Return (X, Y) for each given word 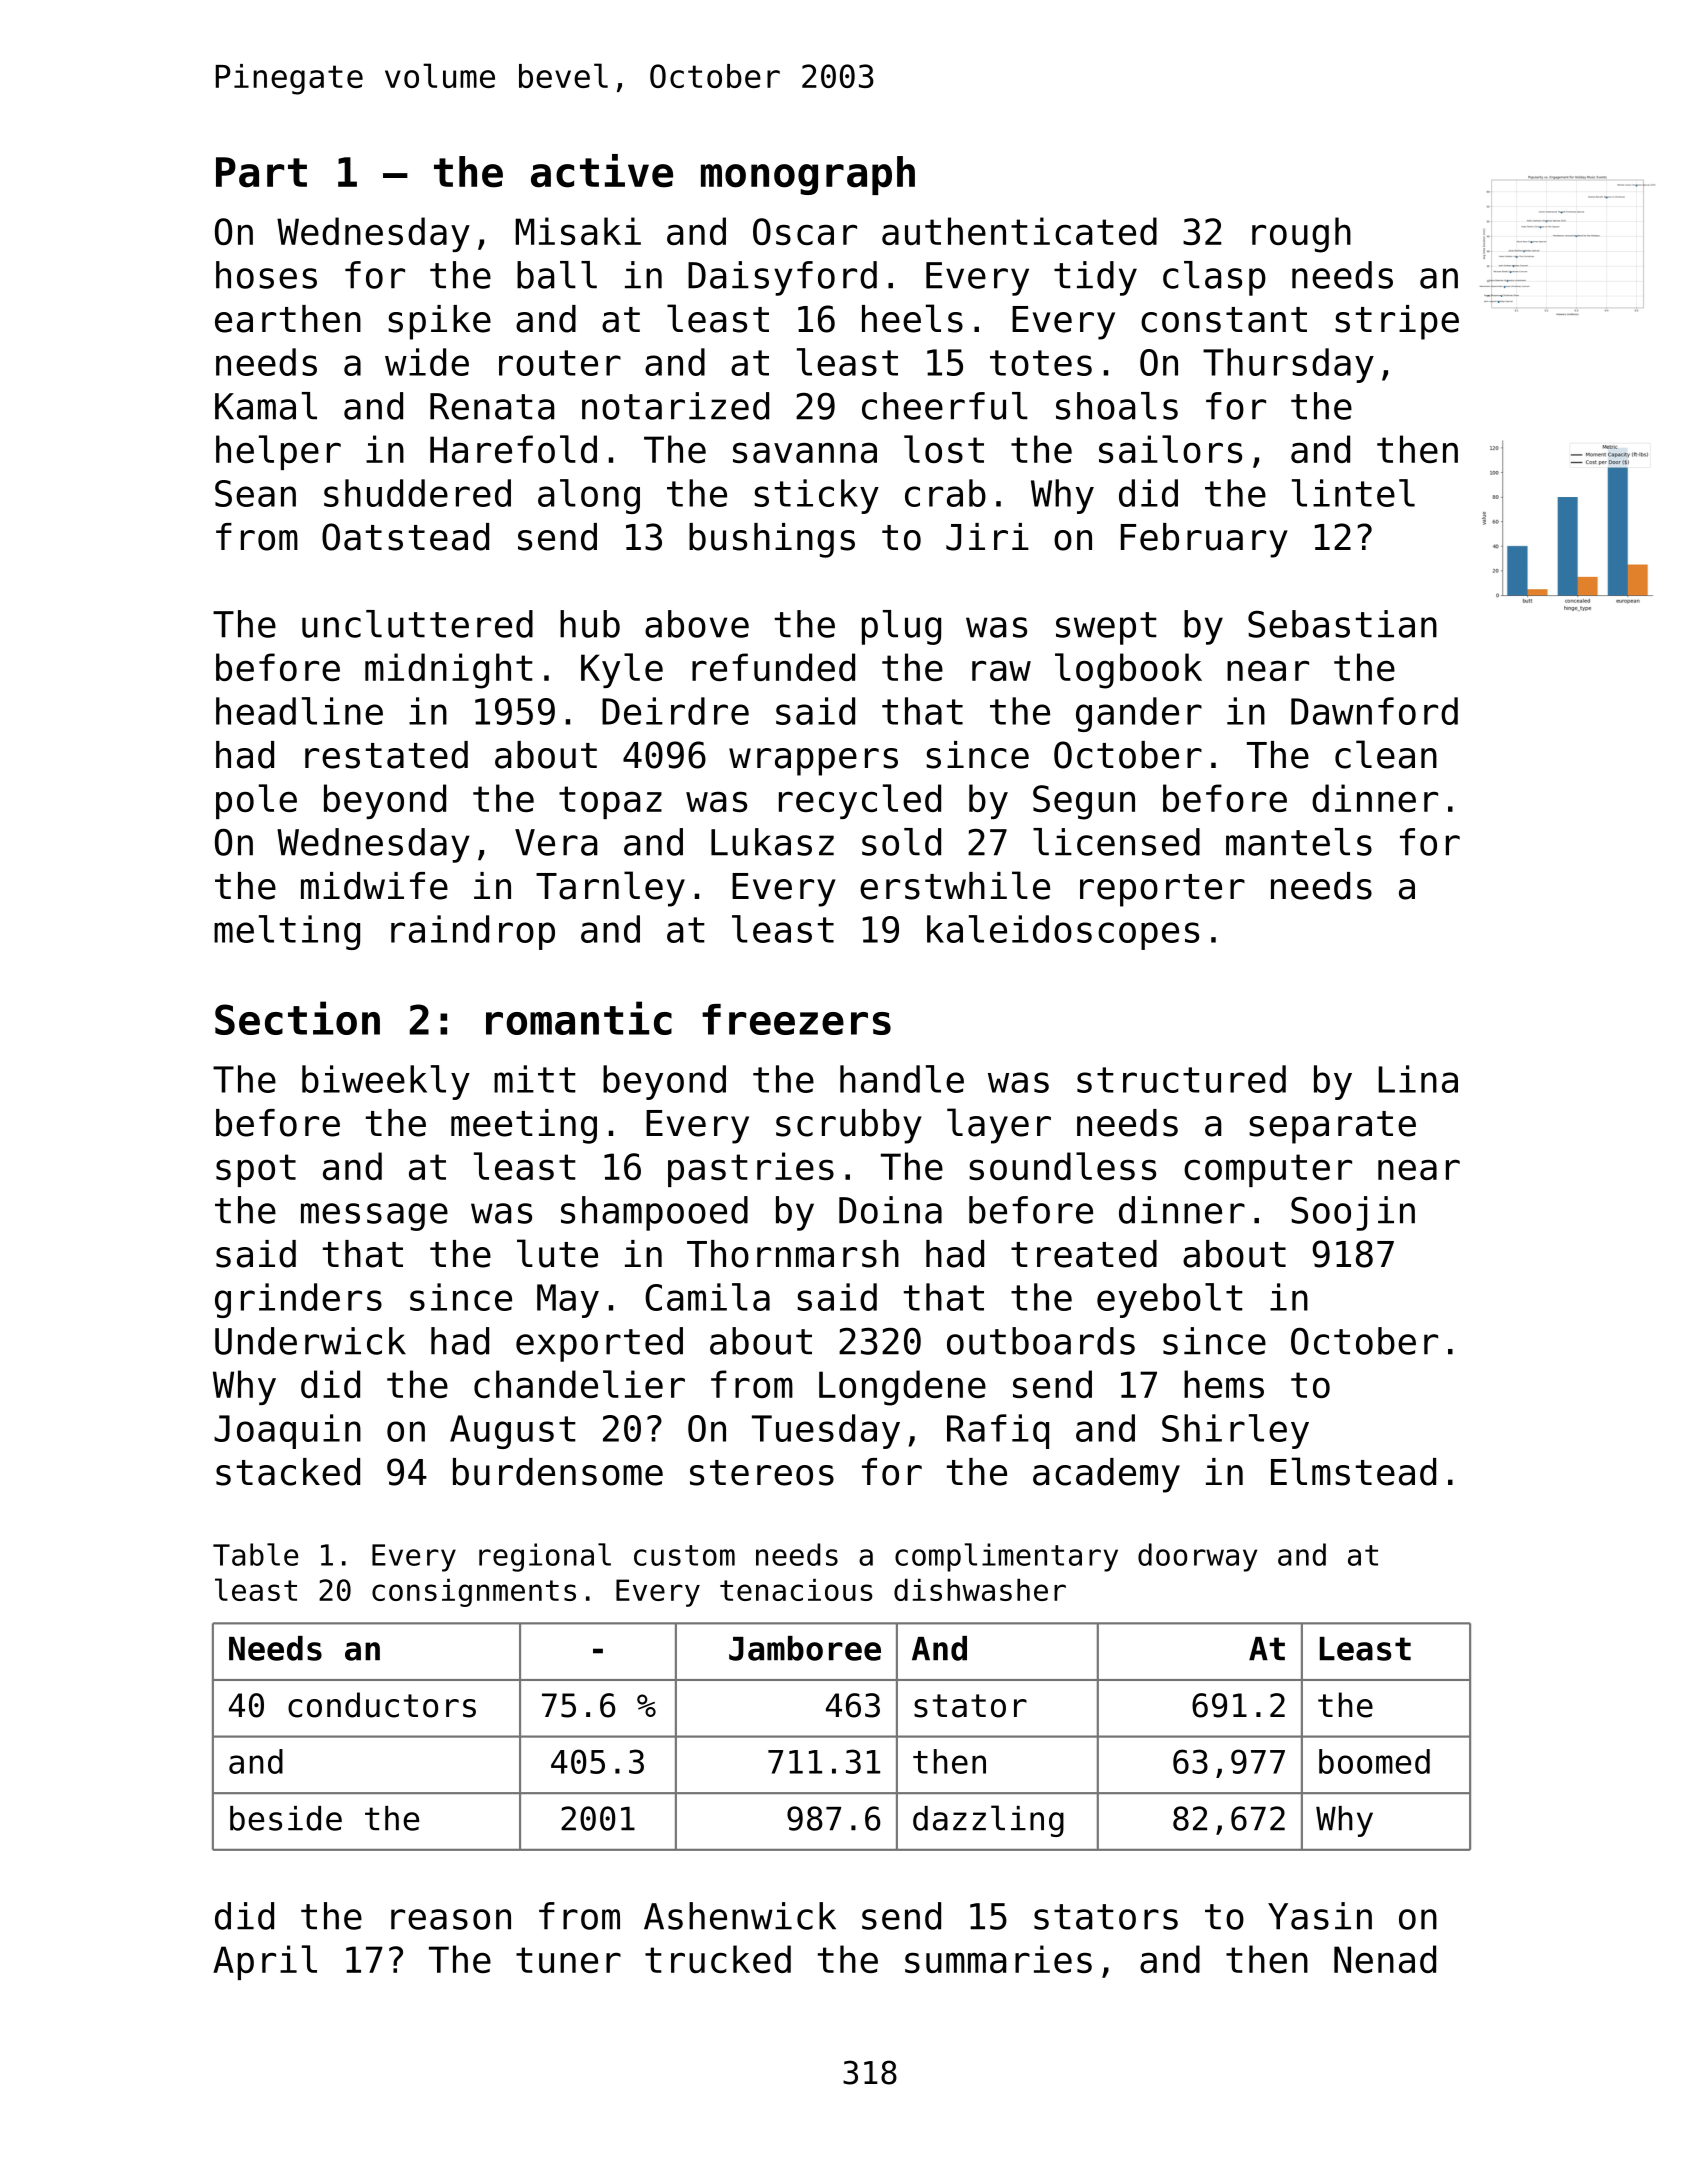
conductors (382, 1705)
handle (902, 1079)
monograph (808, 175)
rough (1301, 235)
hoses (266, 275)
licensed (1116, 842)
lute (557, 1253)
